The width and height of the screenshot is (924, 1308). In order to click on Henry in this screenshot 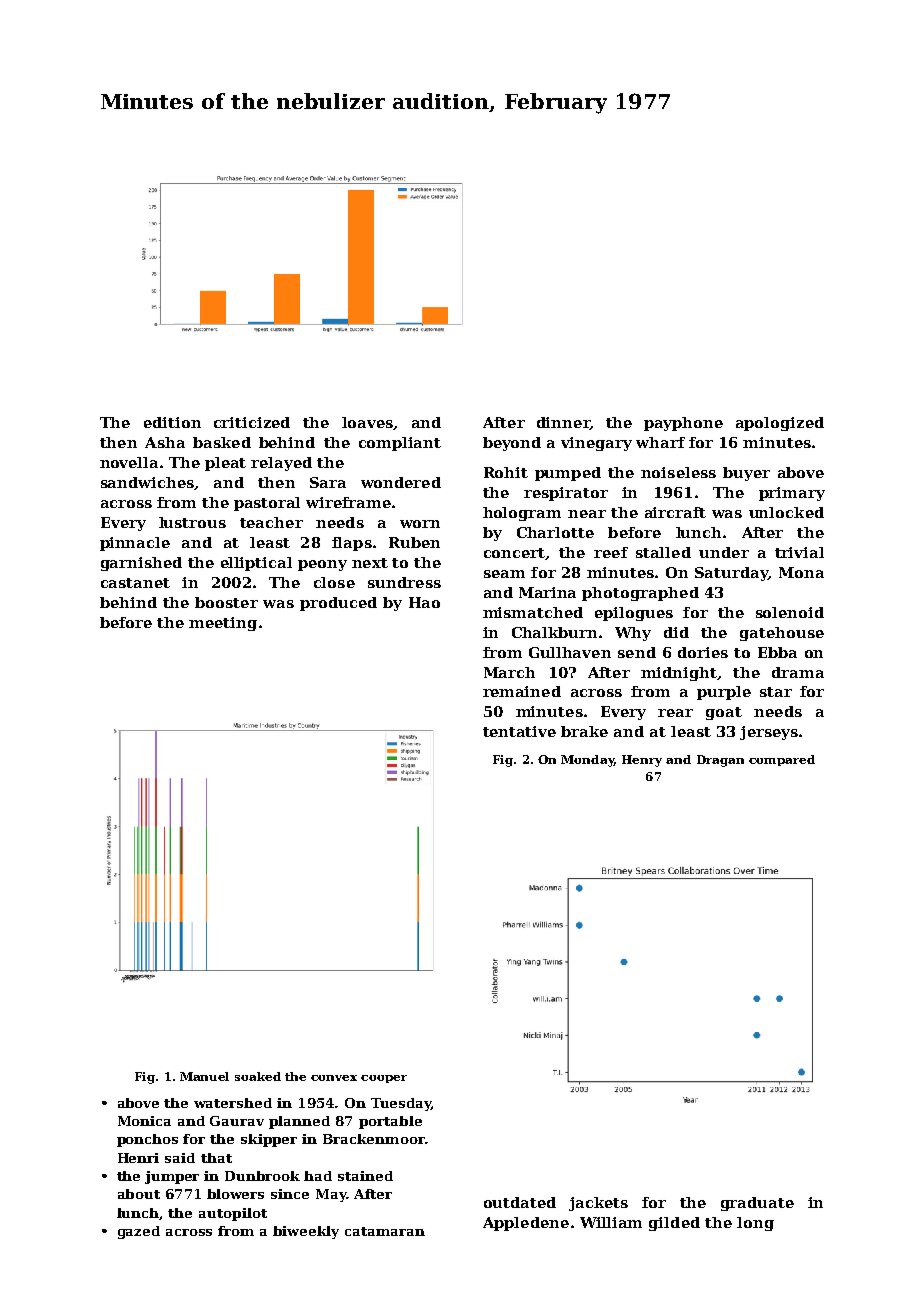, I will do `click(642, 761)`.
